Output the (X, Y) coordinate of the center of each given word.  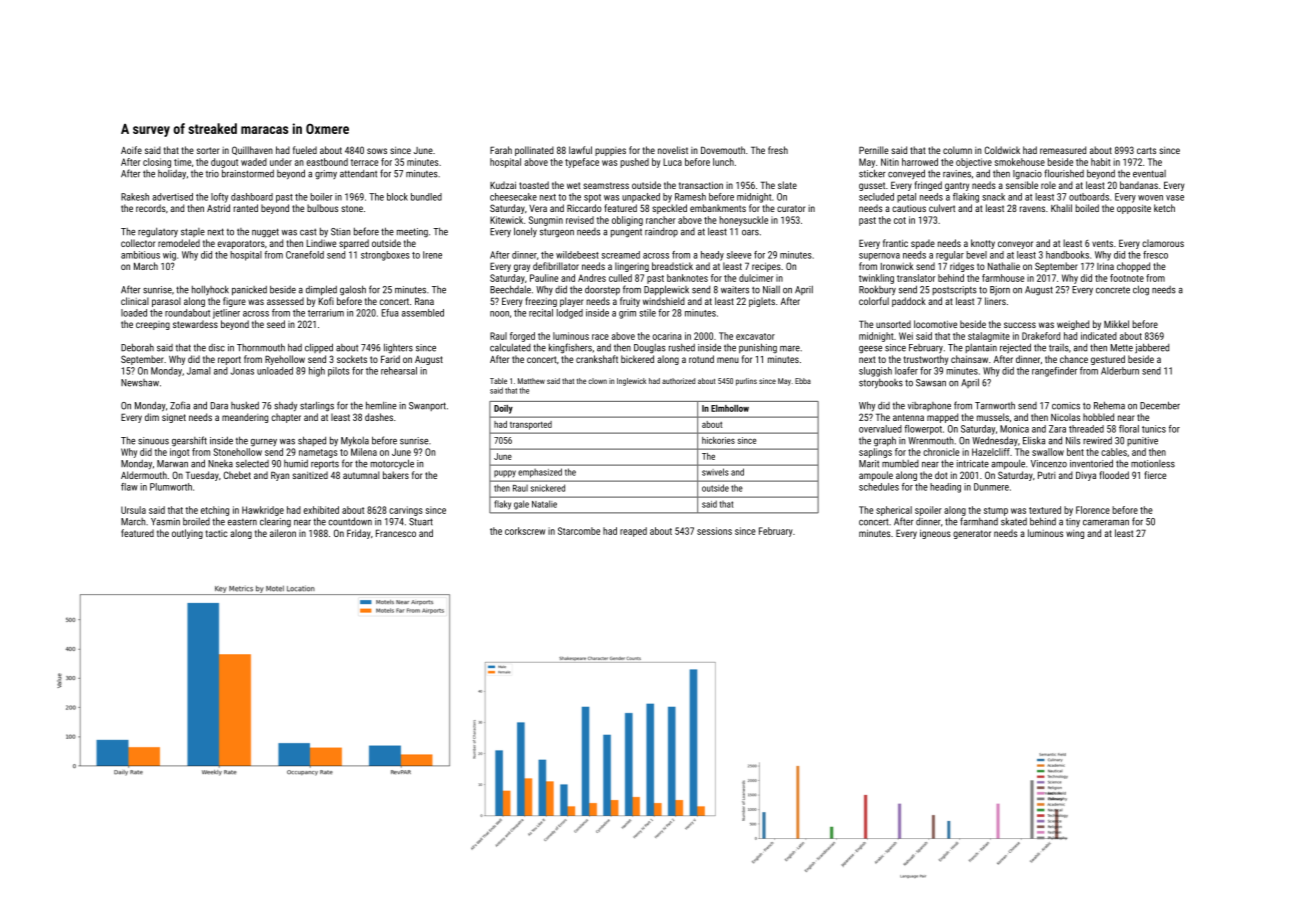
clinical (135, 301)
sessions (714, 531)
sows (377, 151)
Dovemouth (723, 150)
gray (522, 268)
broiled (196, 522)
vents (1102, 243)
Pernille (874, 150)
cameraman (1106, 523)
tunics (1154, 429)
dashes (379, 417)
